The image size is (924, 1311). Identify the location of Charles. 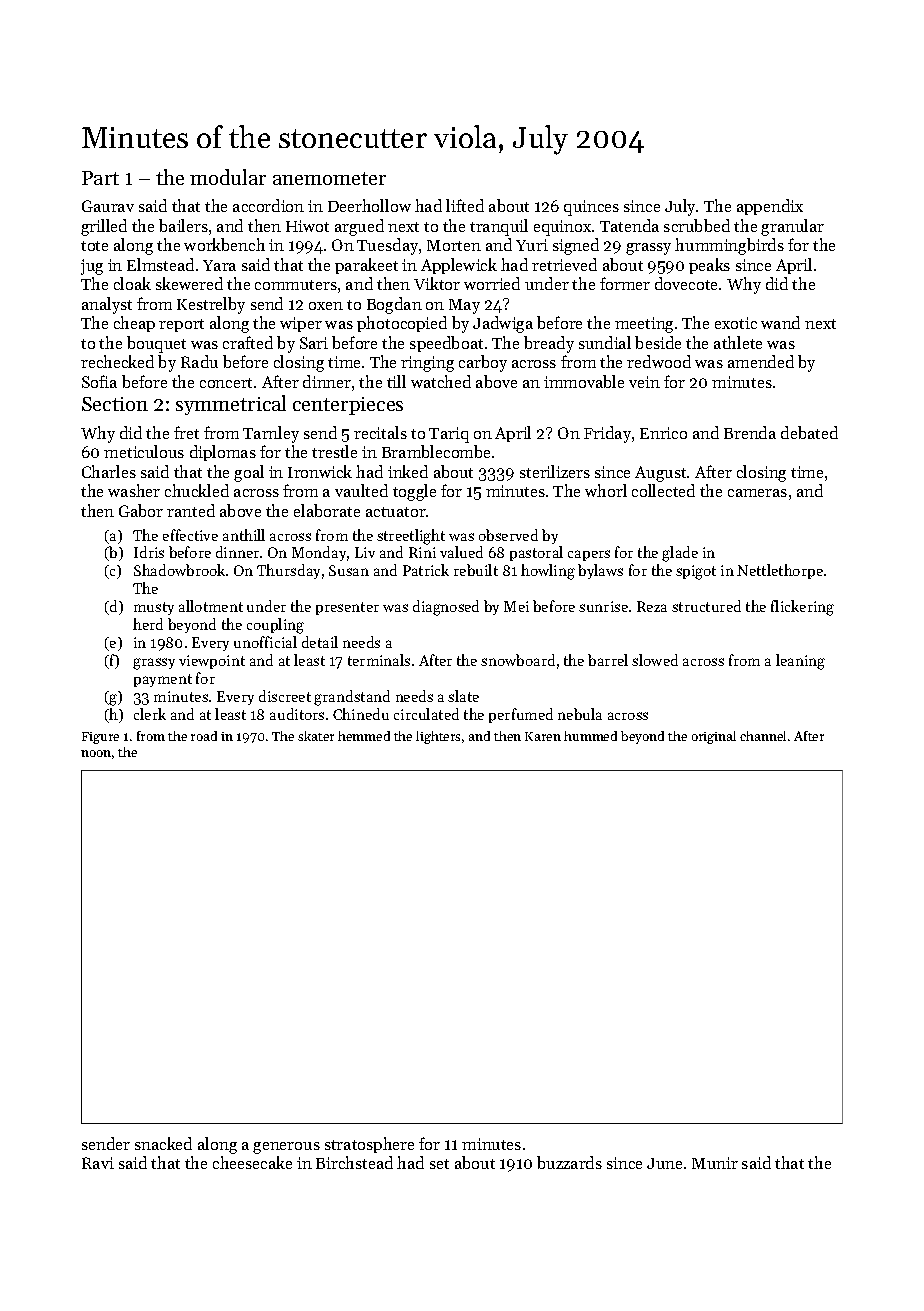
(109, 471).
